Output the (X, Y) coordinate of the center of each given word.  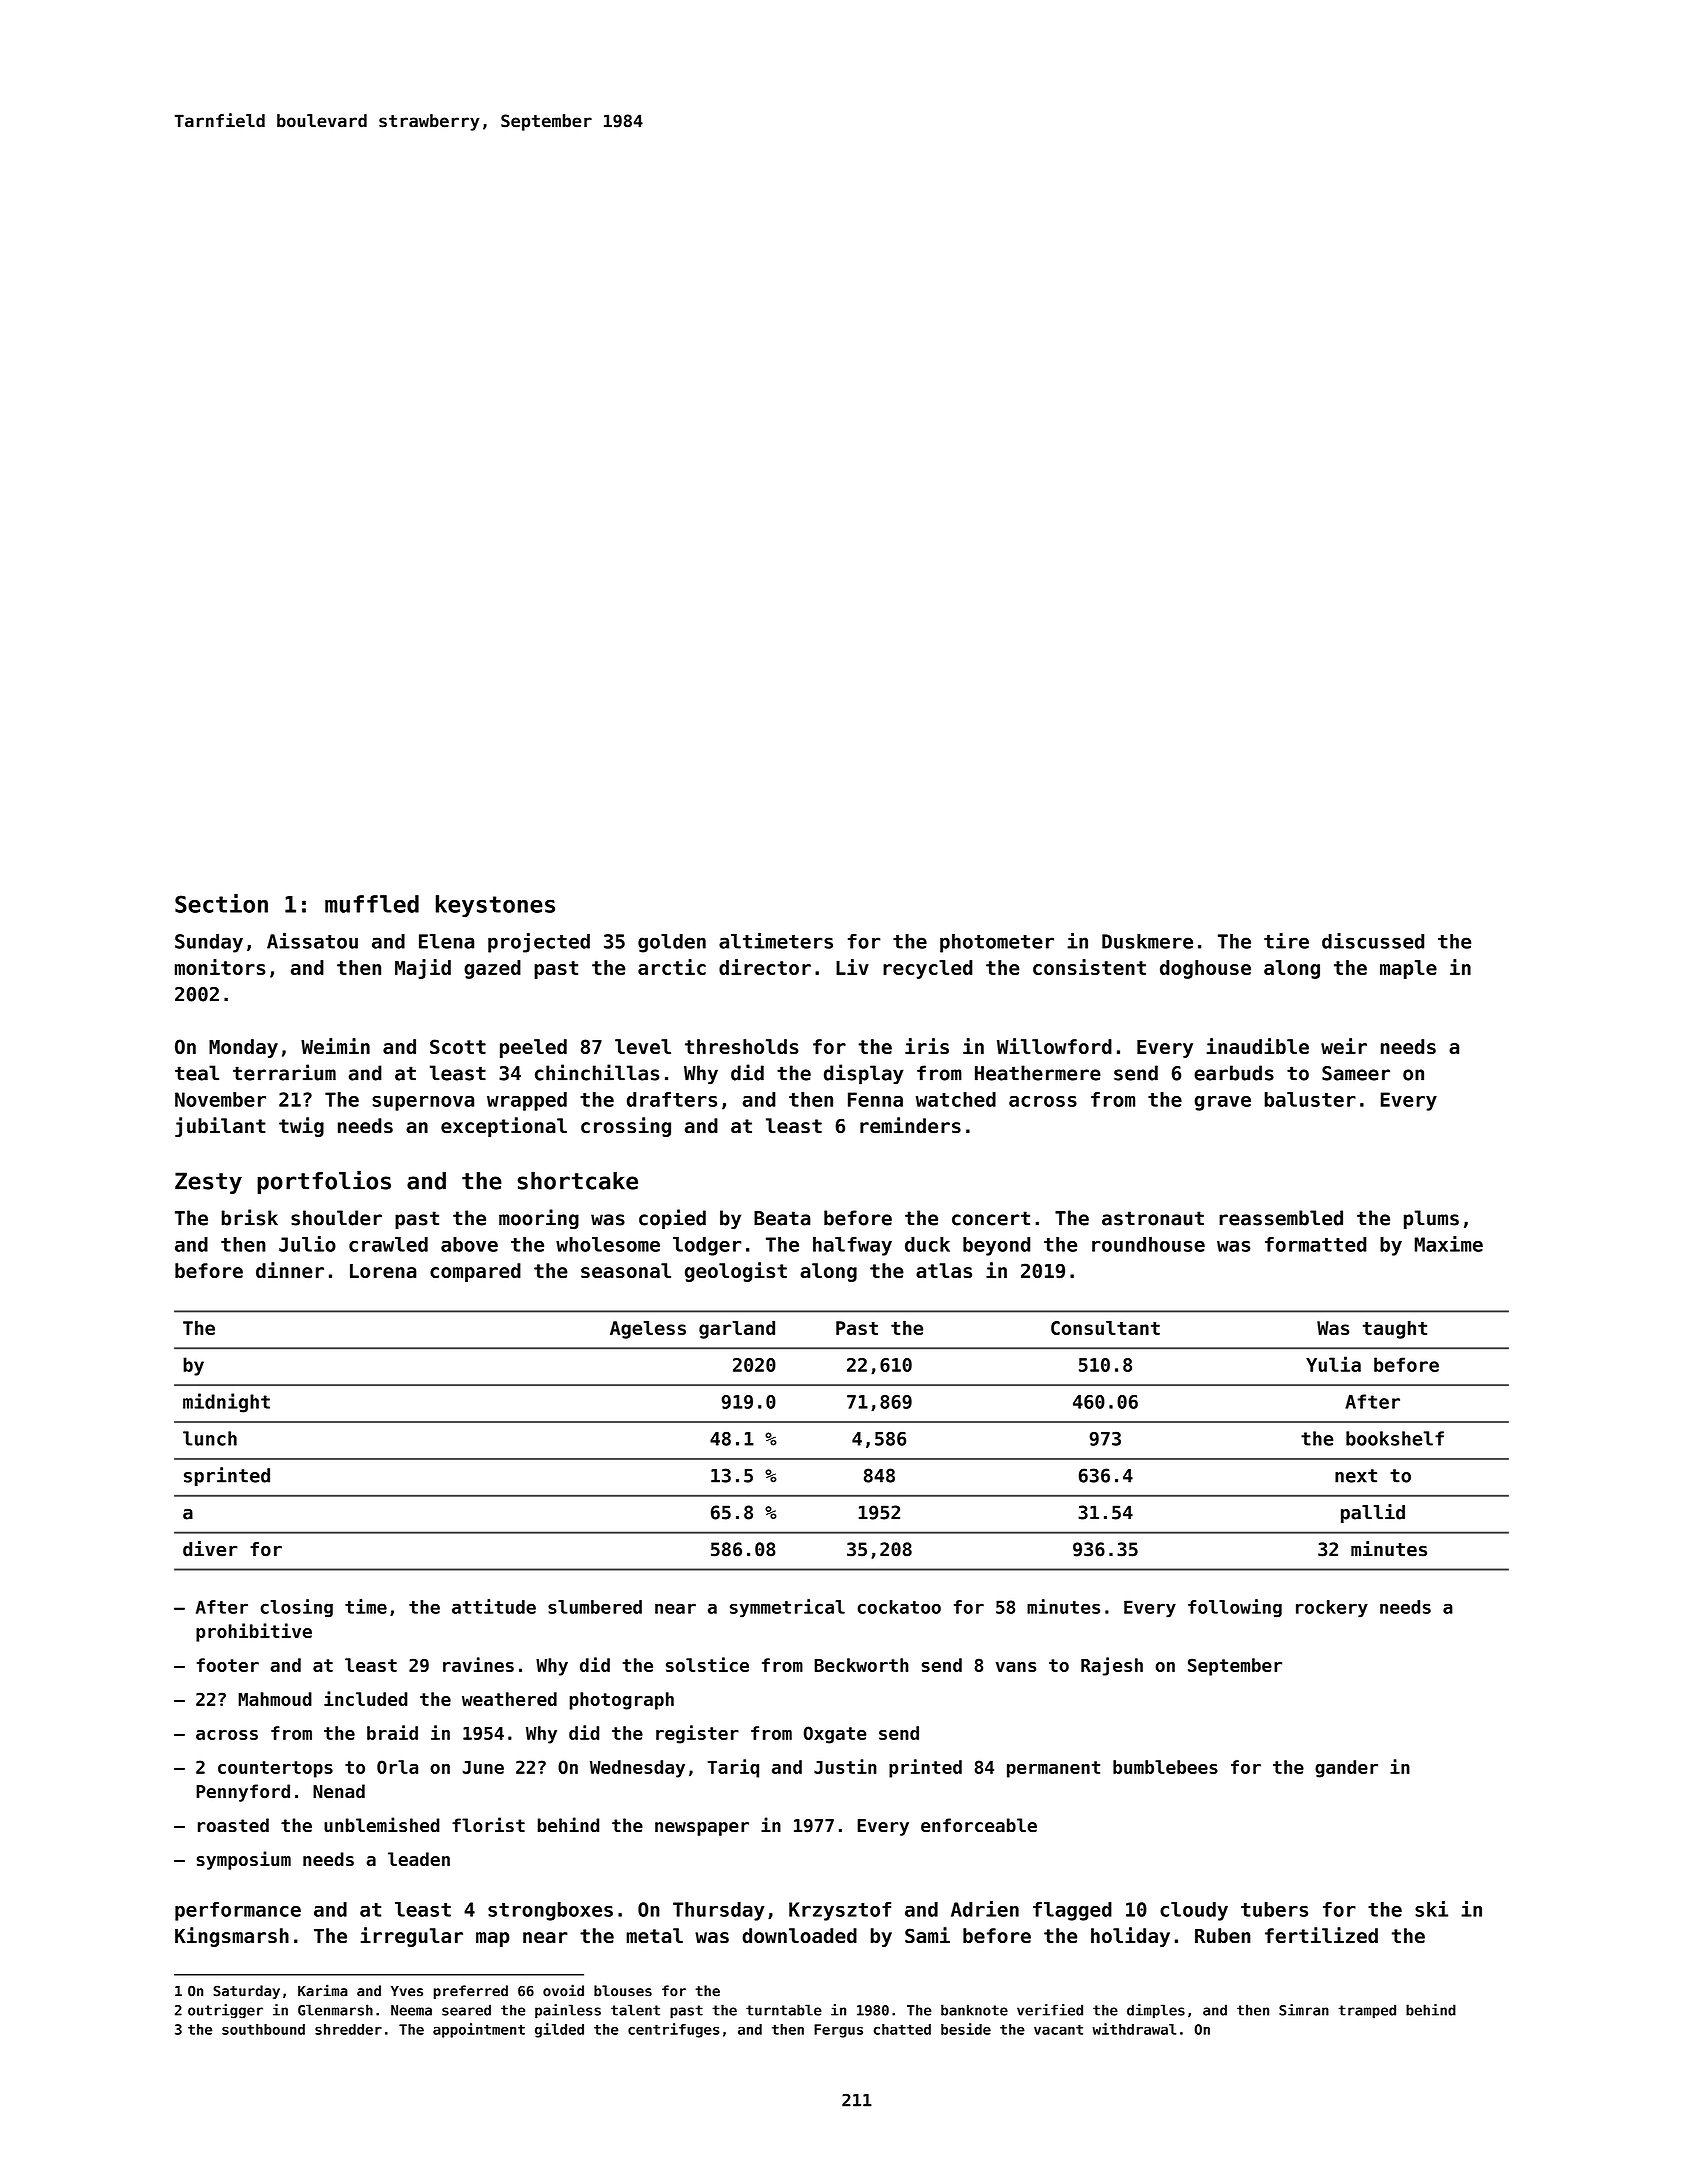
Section (221, 903)
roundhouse (1148, 1244)
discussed (1373, 941)
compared (475, 1272)
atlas (944, 1270)
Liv (852, 967)
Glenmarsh (335, 2010)
